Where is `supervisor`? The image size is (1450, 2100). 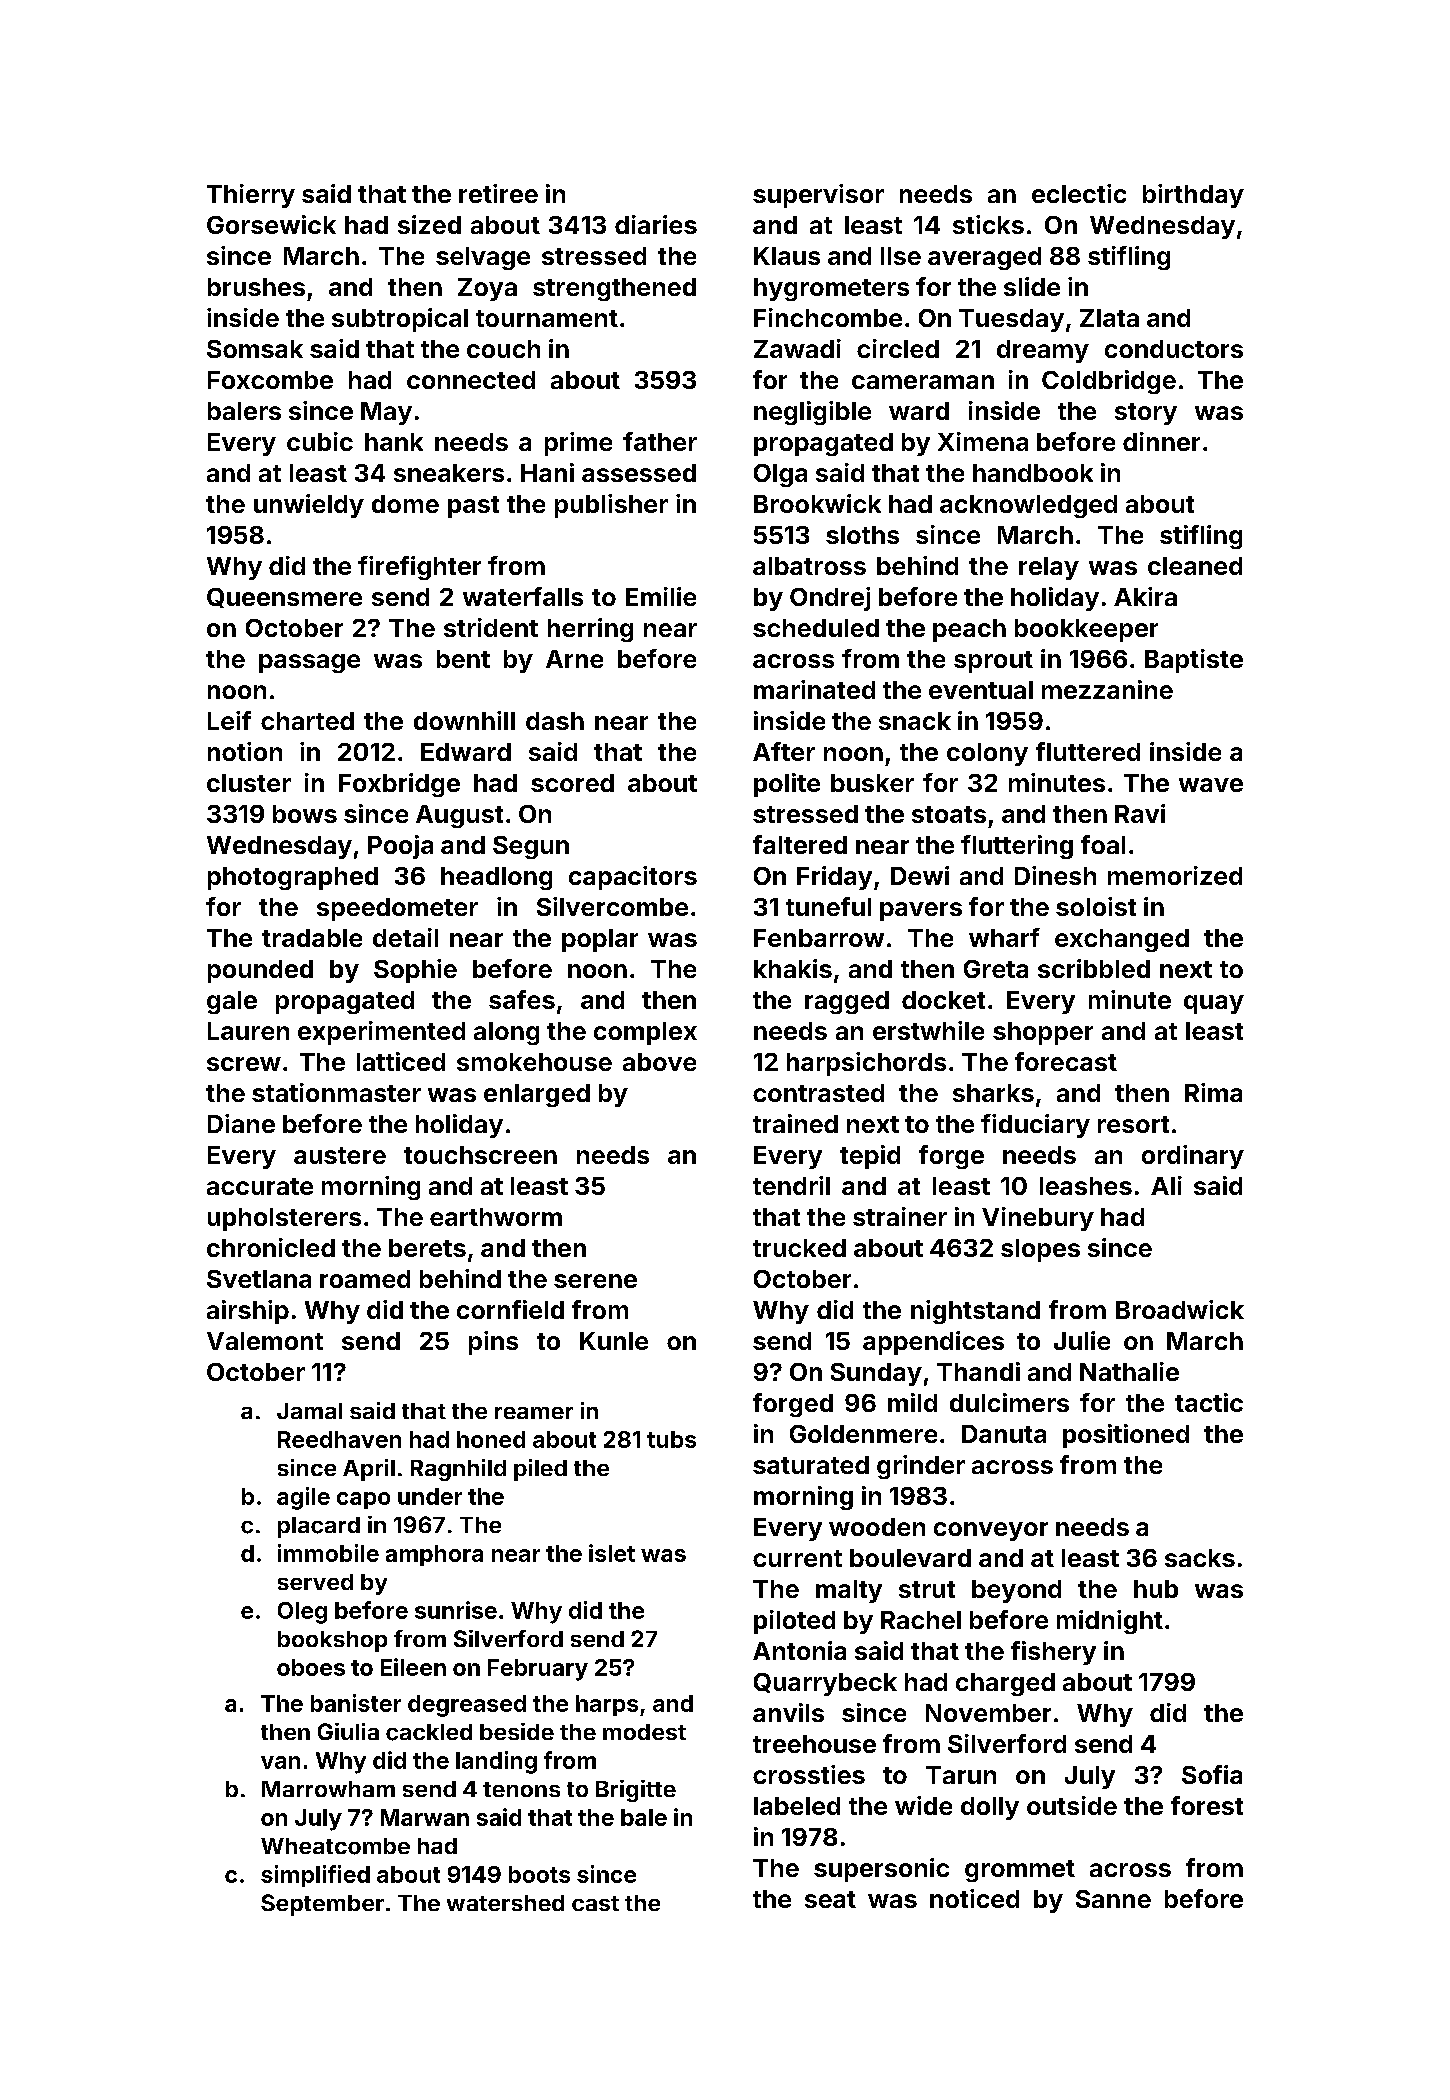 supervisor is located at coordinates (818, 196).
